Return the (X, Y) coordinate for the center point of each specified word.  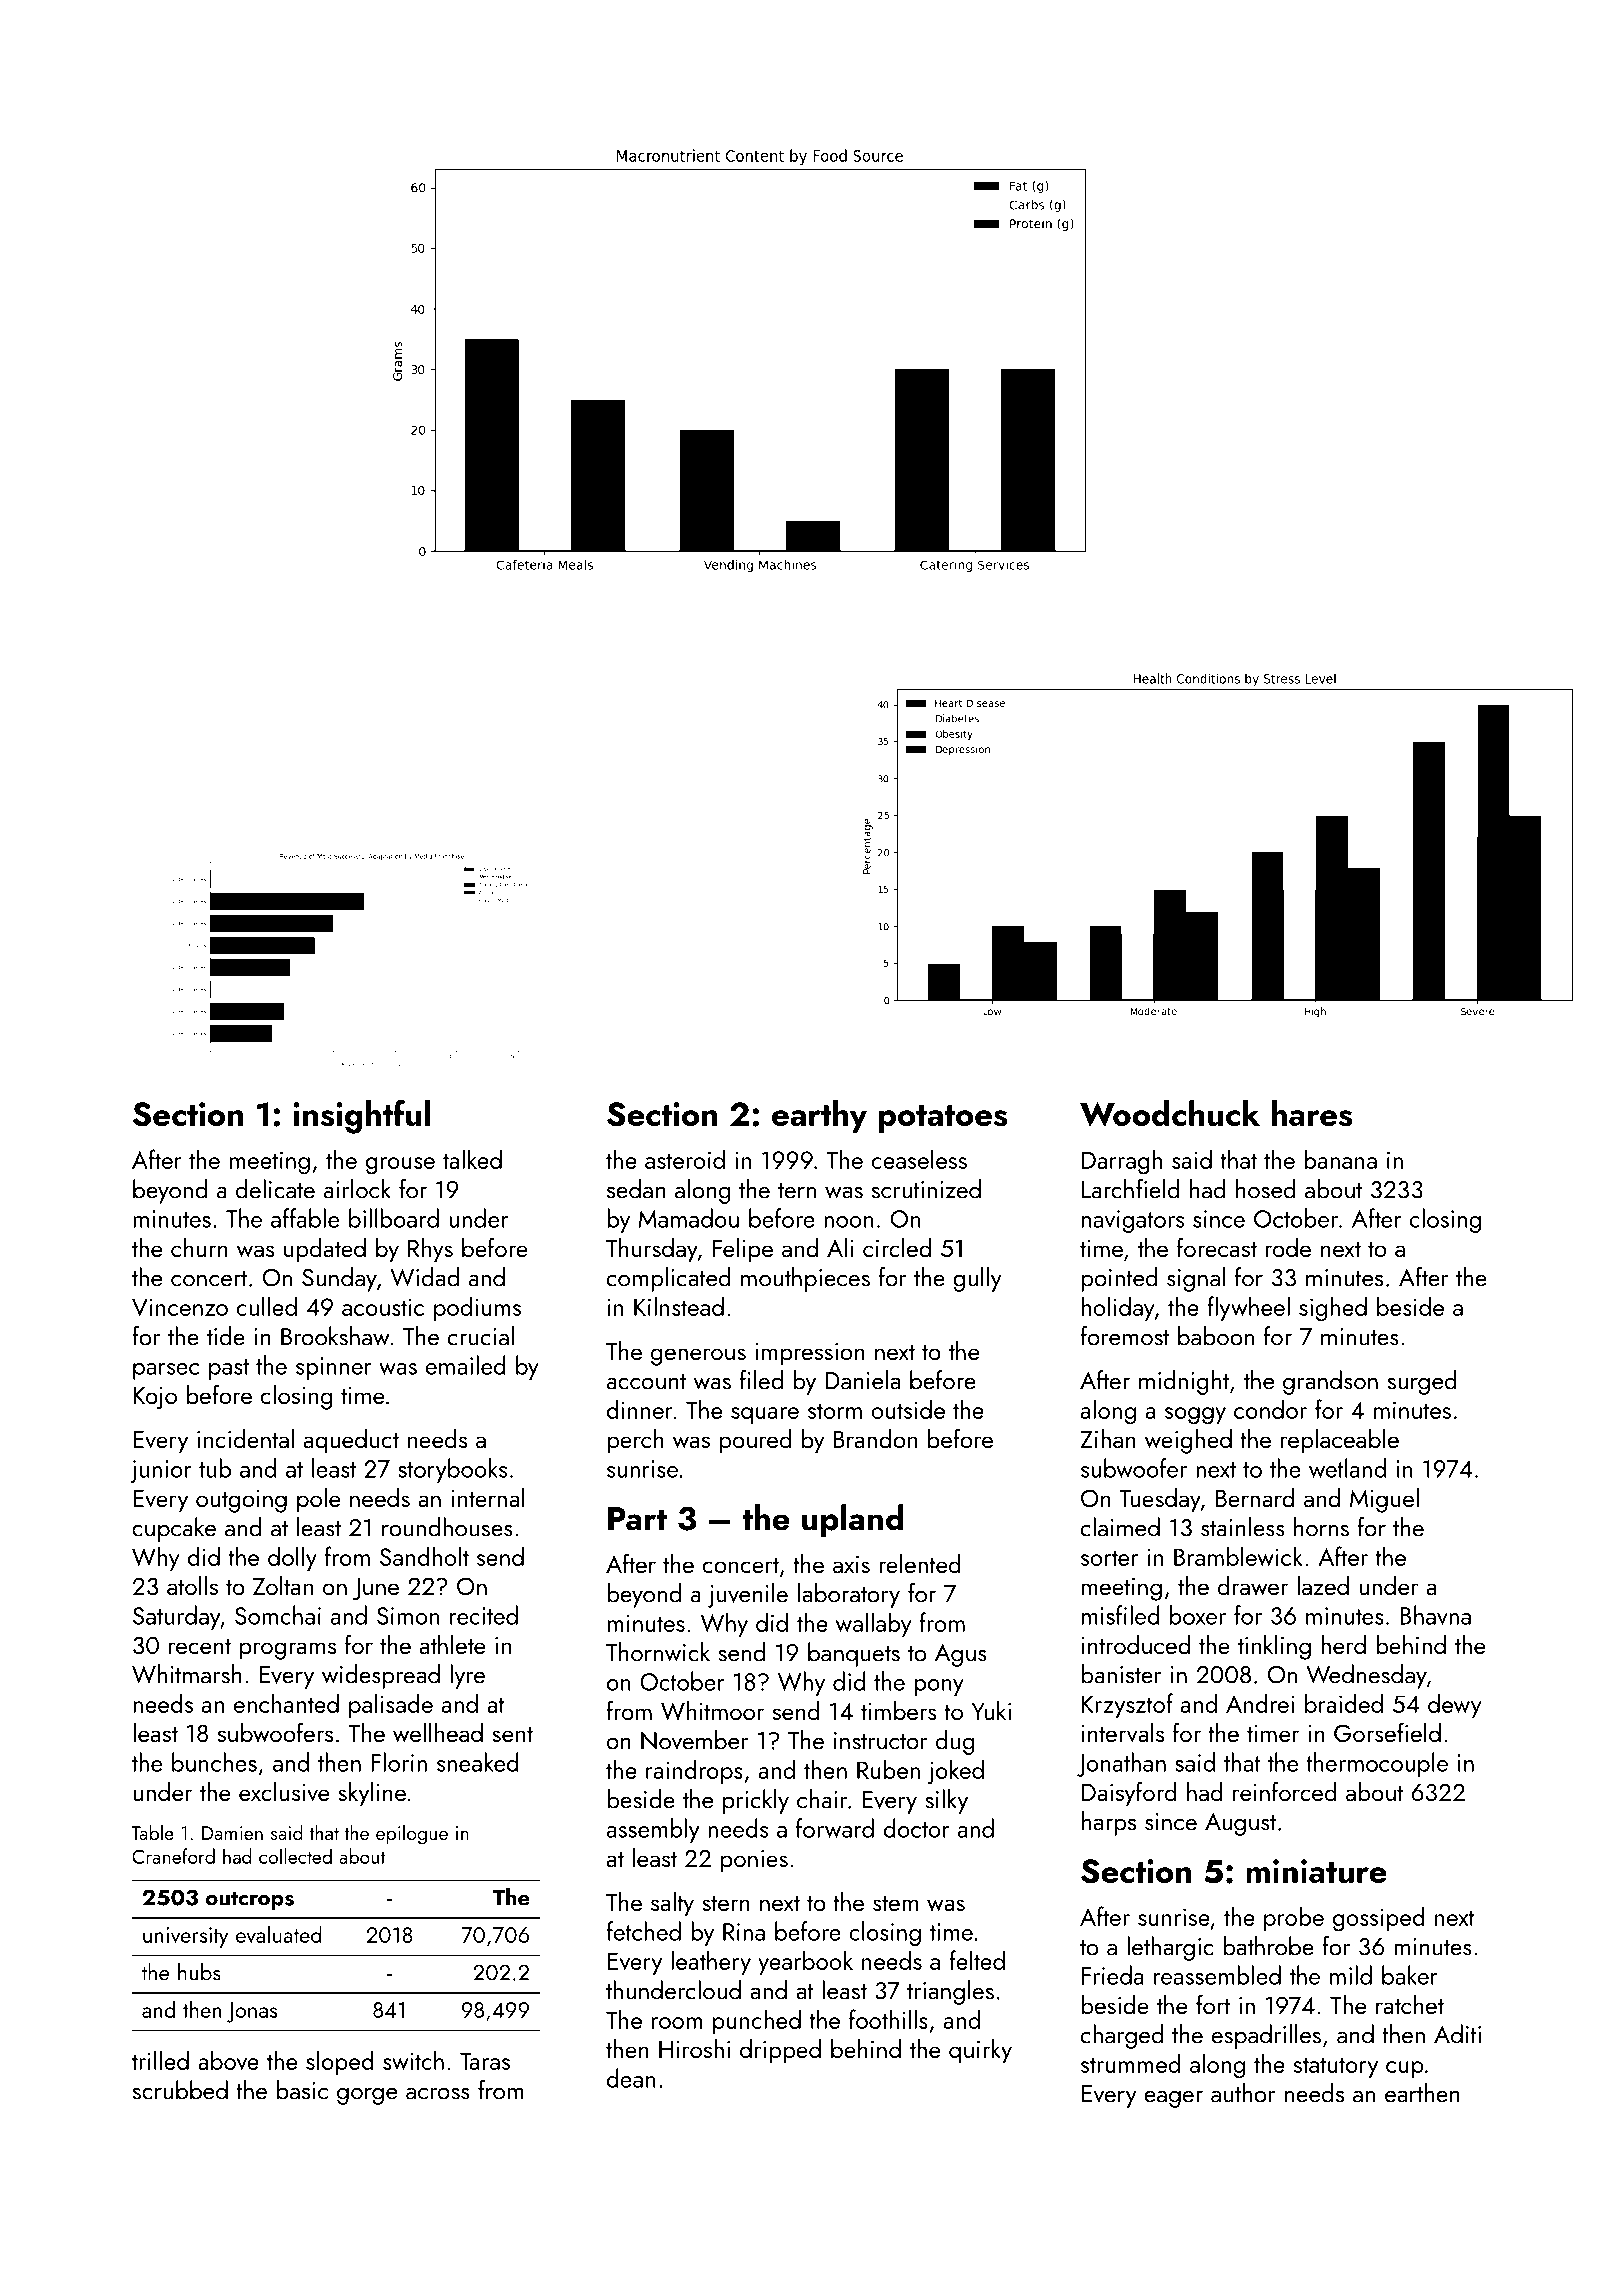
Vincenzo (180, 1307)
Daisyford (1129, 1794)
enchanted (286, 1703)
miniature (1316, 1871)
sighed (1333, 1309)
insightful (361, 1116)
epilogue (412, 1835)
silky (946, 1801)
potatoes (942, 1119)
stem (895, 1903)
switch (413, 2060)
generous (698, 1357)
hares (1312, 1113)
